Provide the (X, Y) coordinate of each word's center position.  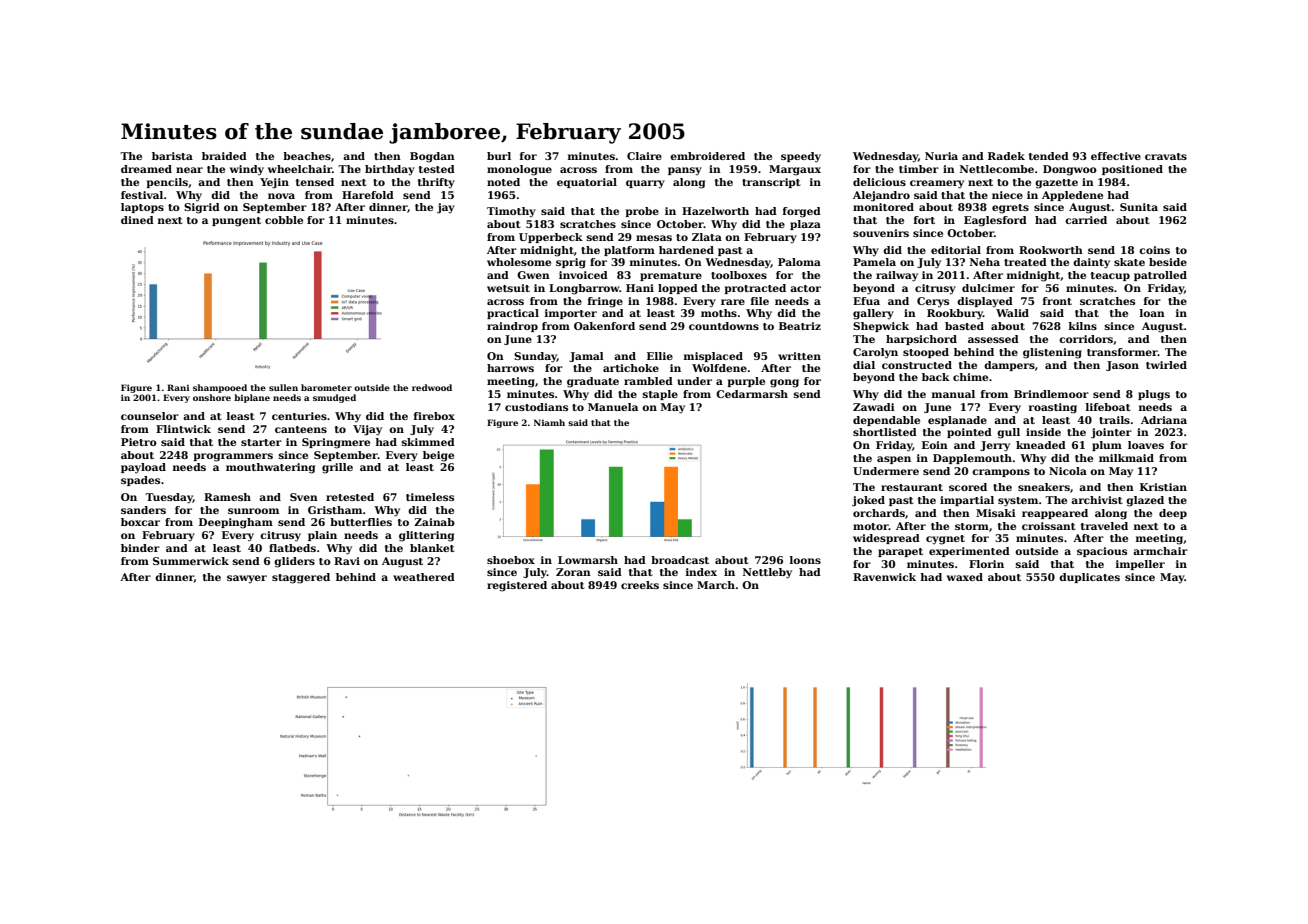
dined (137, 220)
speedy (801, 157)
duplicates (1089, 578)
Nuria (941, 156)
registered (517, 586)
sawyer (247, 579)
